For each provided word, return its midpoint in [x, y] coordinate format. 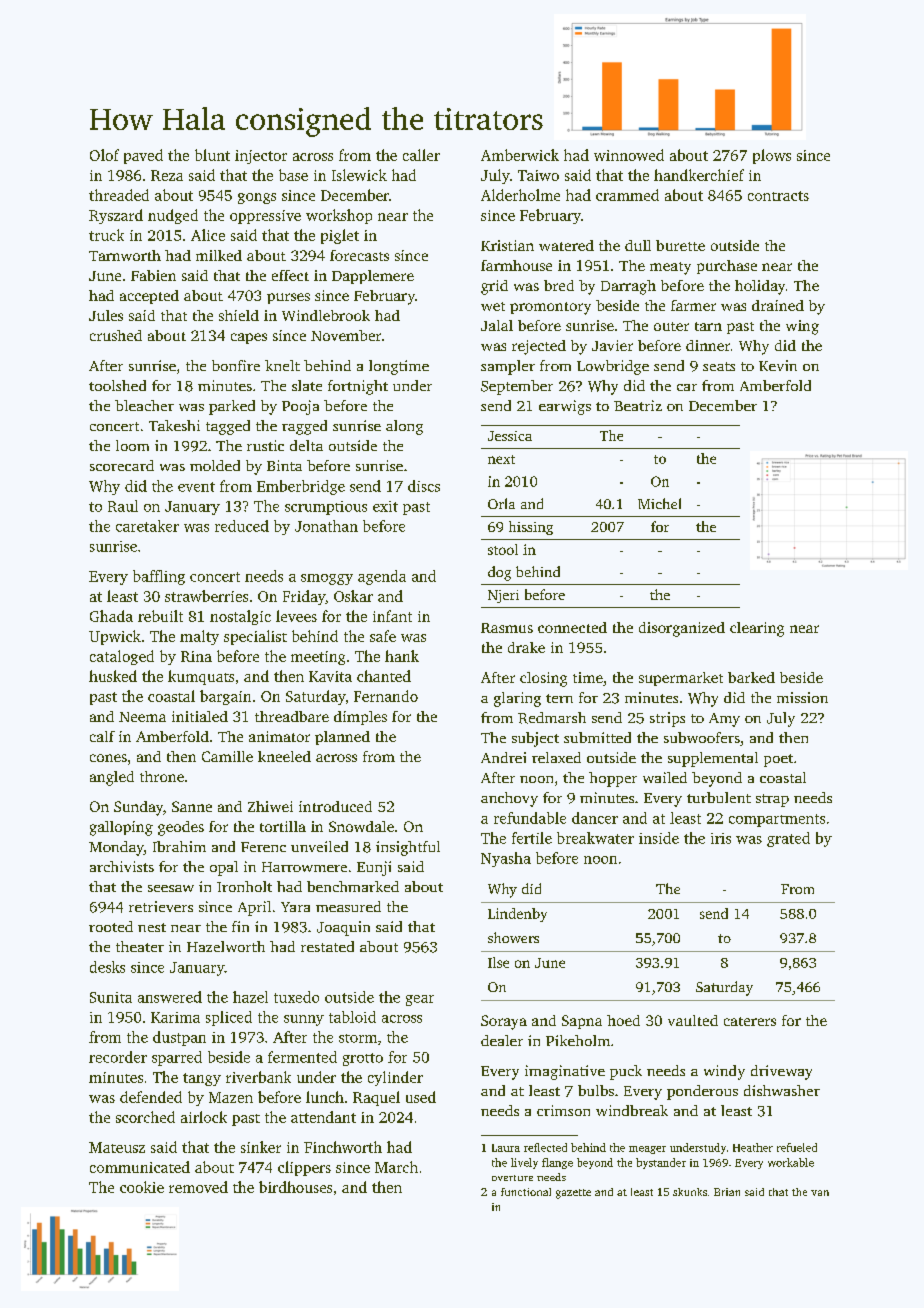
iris [721, 838]
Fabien [153, 275]
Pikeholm [578, 1040]
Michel [659, 503]
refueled [797, 1147]
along [404, 427]
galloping [121, 828]
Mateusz [117, 1147]
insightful [408, 848]
